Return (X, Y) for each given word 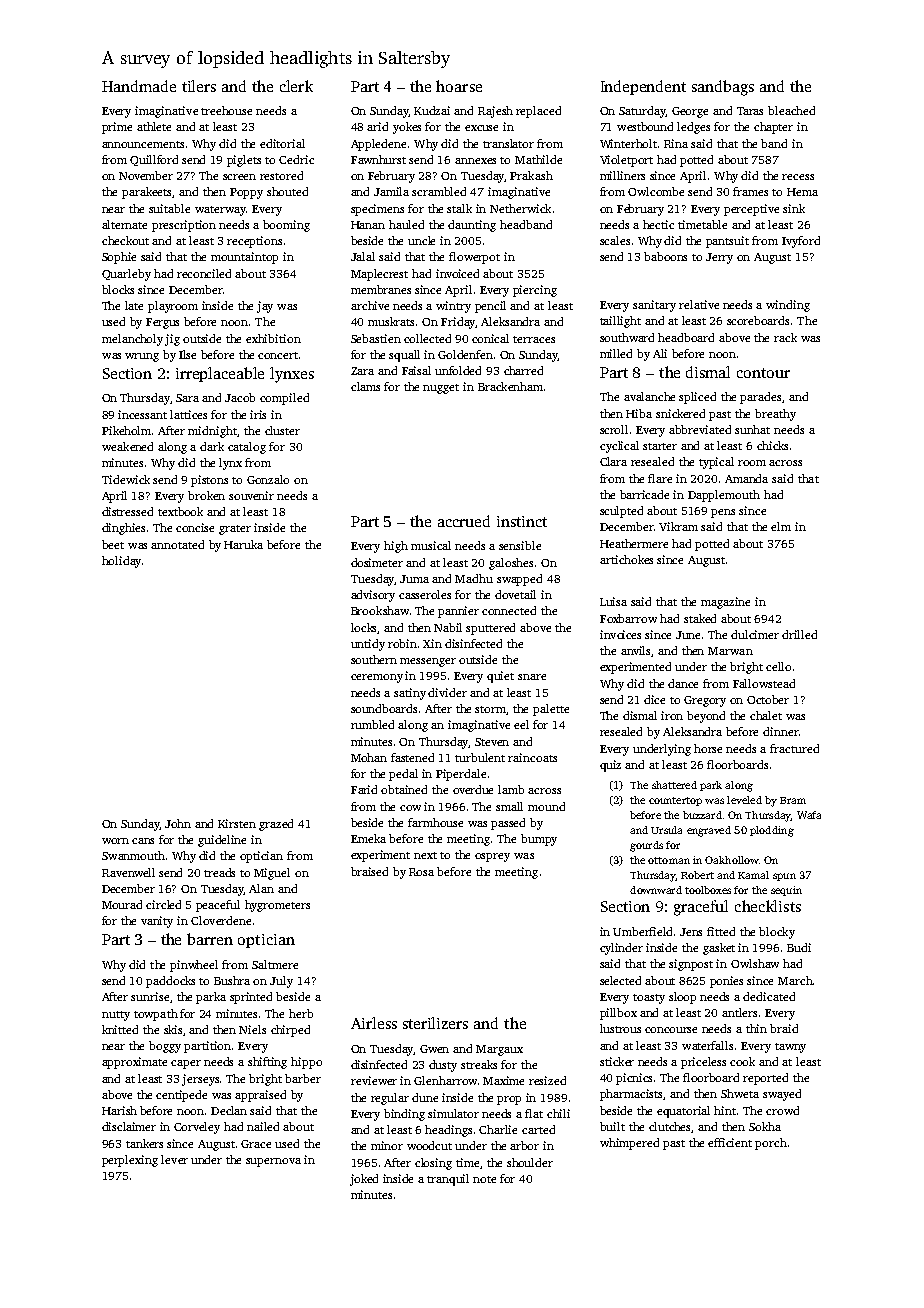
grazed (276, 825)
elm (781, 526)
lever (174, 1159)
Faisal (416, 370)
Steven (492, 742)
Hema (802, 192)
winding (788, 306)
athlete (154, 126)
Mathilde (538, 159)
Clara (613, 461)
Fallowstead (764, 683)
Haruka (243, 544)
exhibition (273, 338)
